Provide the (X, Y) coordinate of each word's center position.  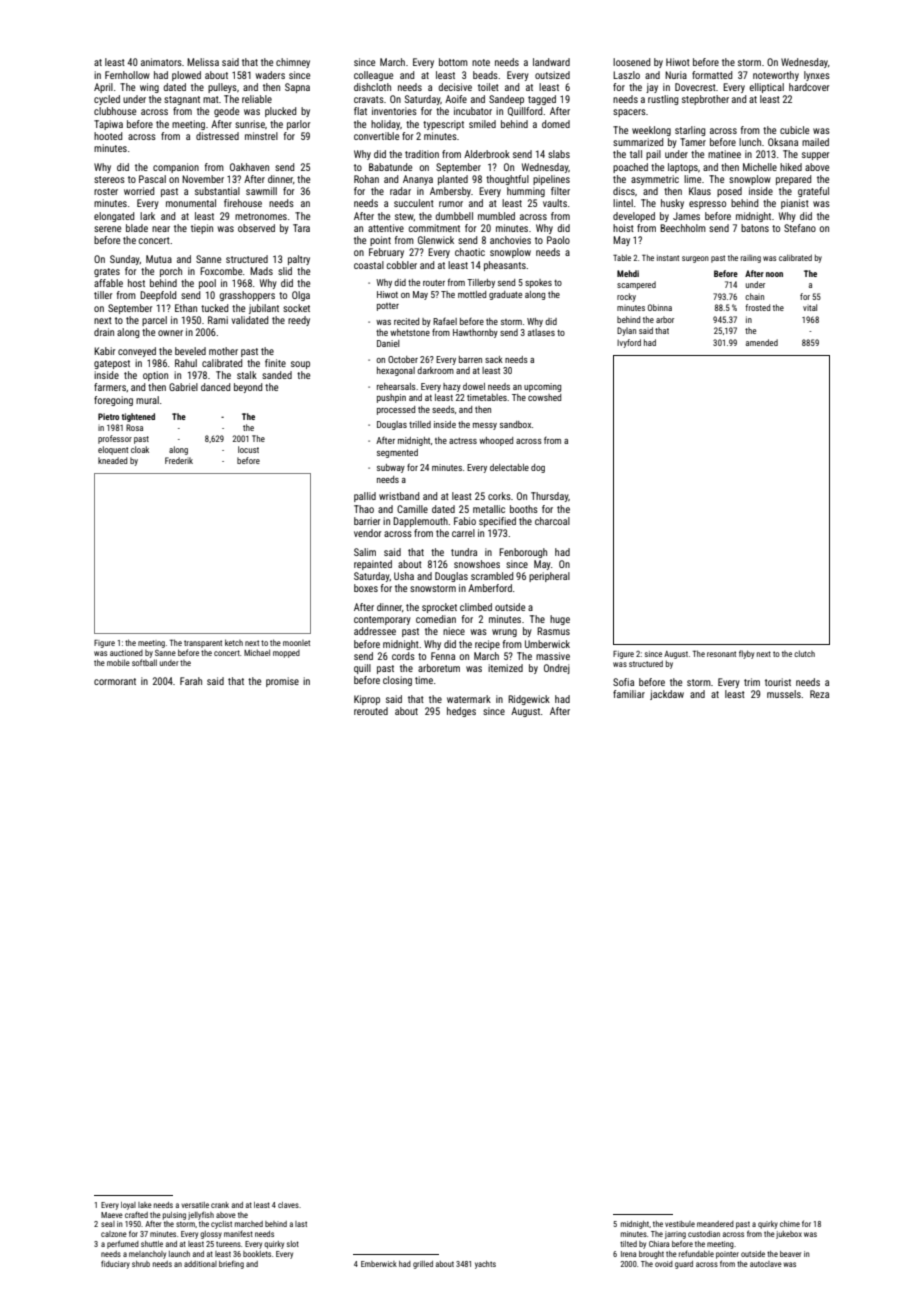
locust (248, 449)
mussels (784, 694)
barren (470, 359)
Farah (191, 681)
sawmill (261, 191)
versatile (195, 1205)
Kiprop (367, 700)
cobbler (402, 265)
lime (692, 179)
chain (754, 296)
